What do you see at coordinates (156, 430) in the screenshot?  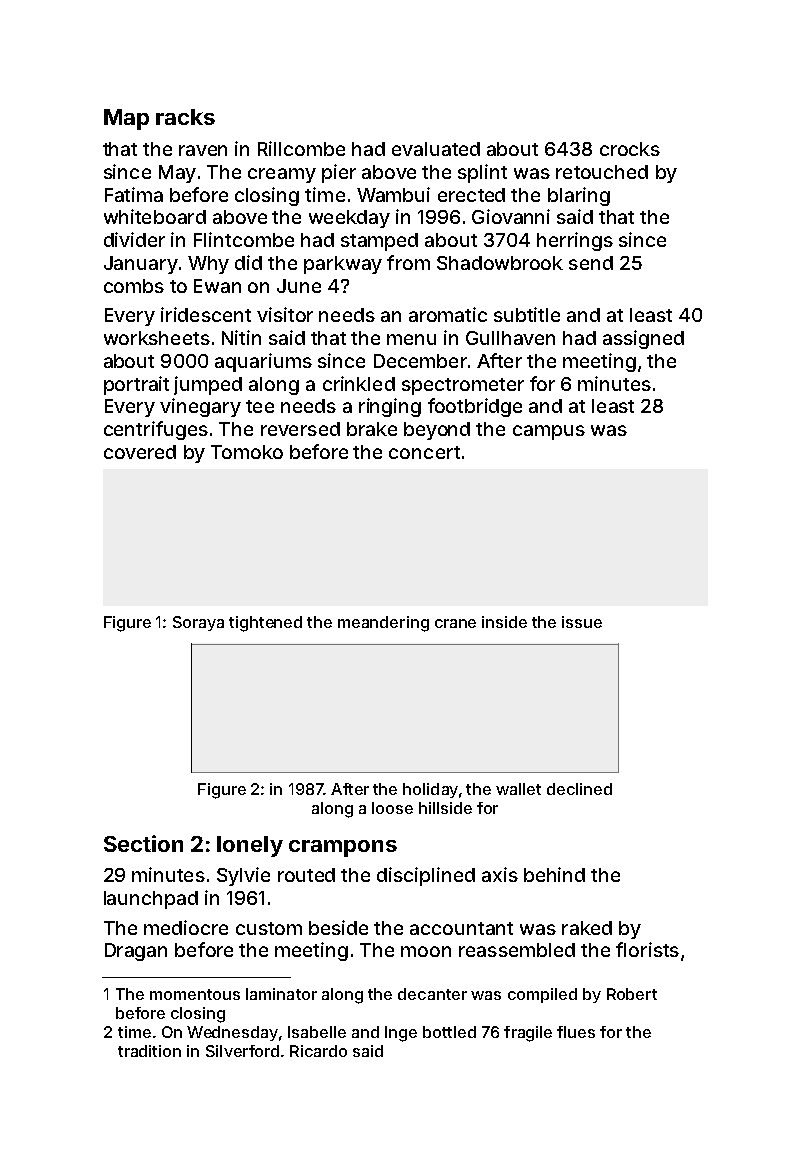 I see `centrifuges` at bounding box center [156, 430].
